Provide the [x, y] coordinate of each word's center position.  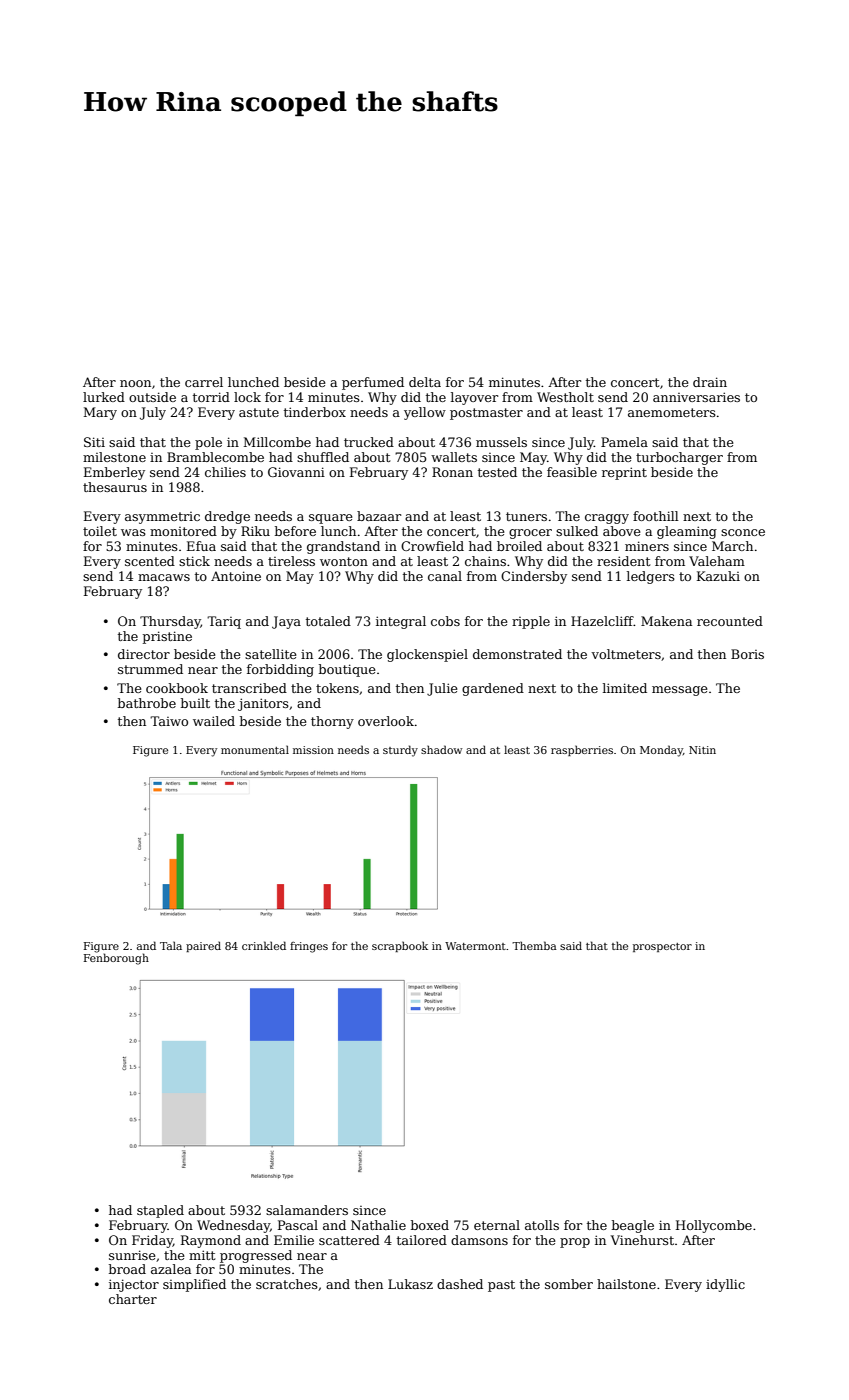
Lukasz [410, 1284]
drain [710, 382]
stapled [160, 1211]
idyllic [725, 1285]
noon [135, 383]
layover [474, 398]
